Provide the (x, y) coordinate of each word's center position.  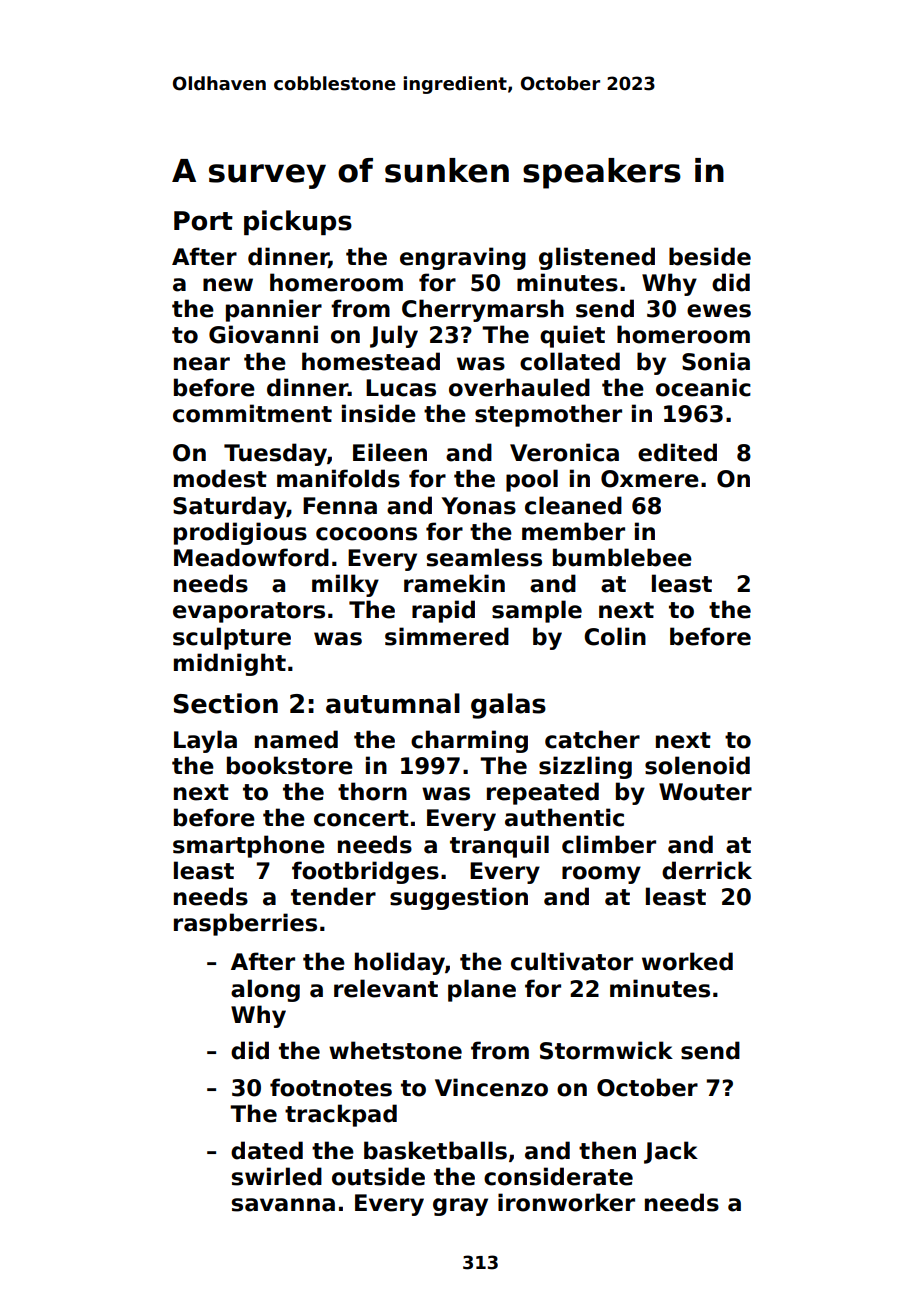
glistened (597, 258)
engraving (463, 258)
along (265, 990)
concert (361, 818)
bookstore (290, 765)
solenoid (697, 765)
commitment (252, 413)
